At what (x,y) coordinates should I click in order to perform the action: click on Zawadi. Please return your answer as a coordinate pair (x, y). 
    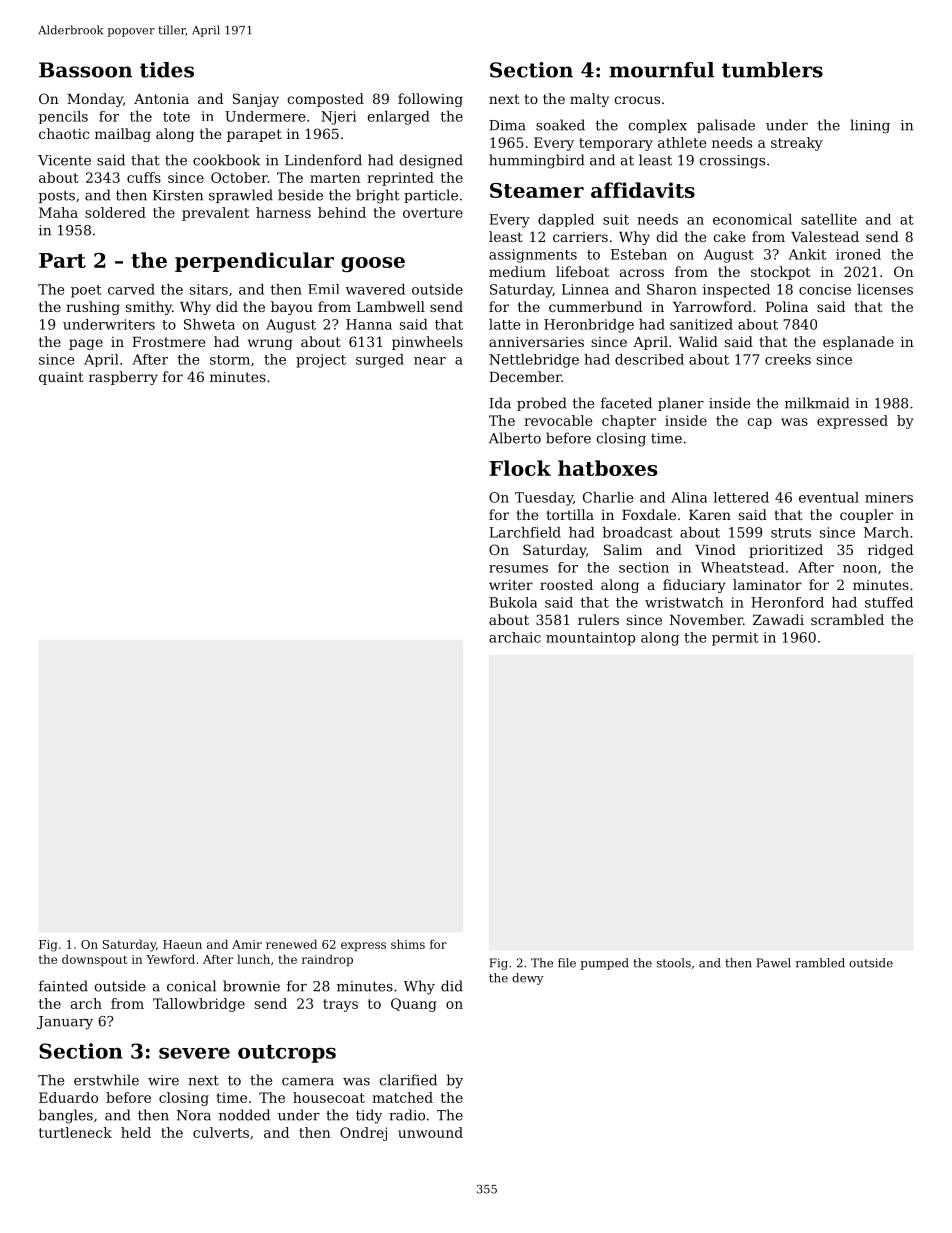
    Looking at the image, I should click on (778, 619).
